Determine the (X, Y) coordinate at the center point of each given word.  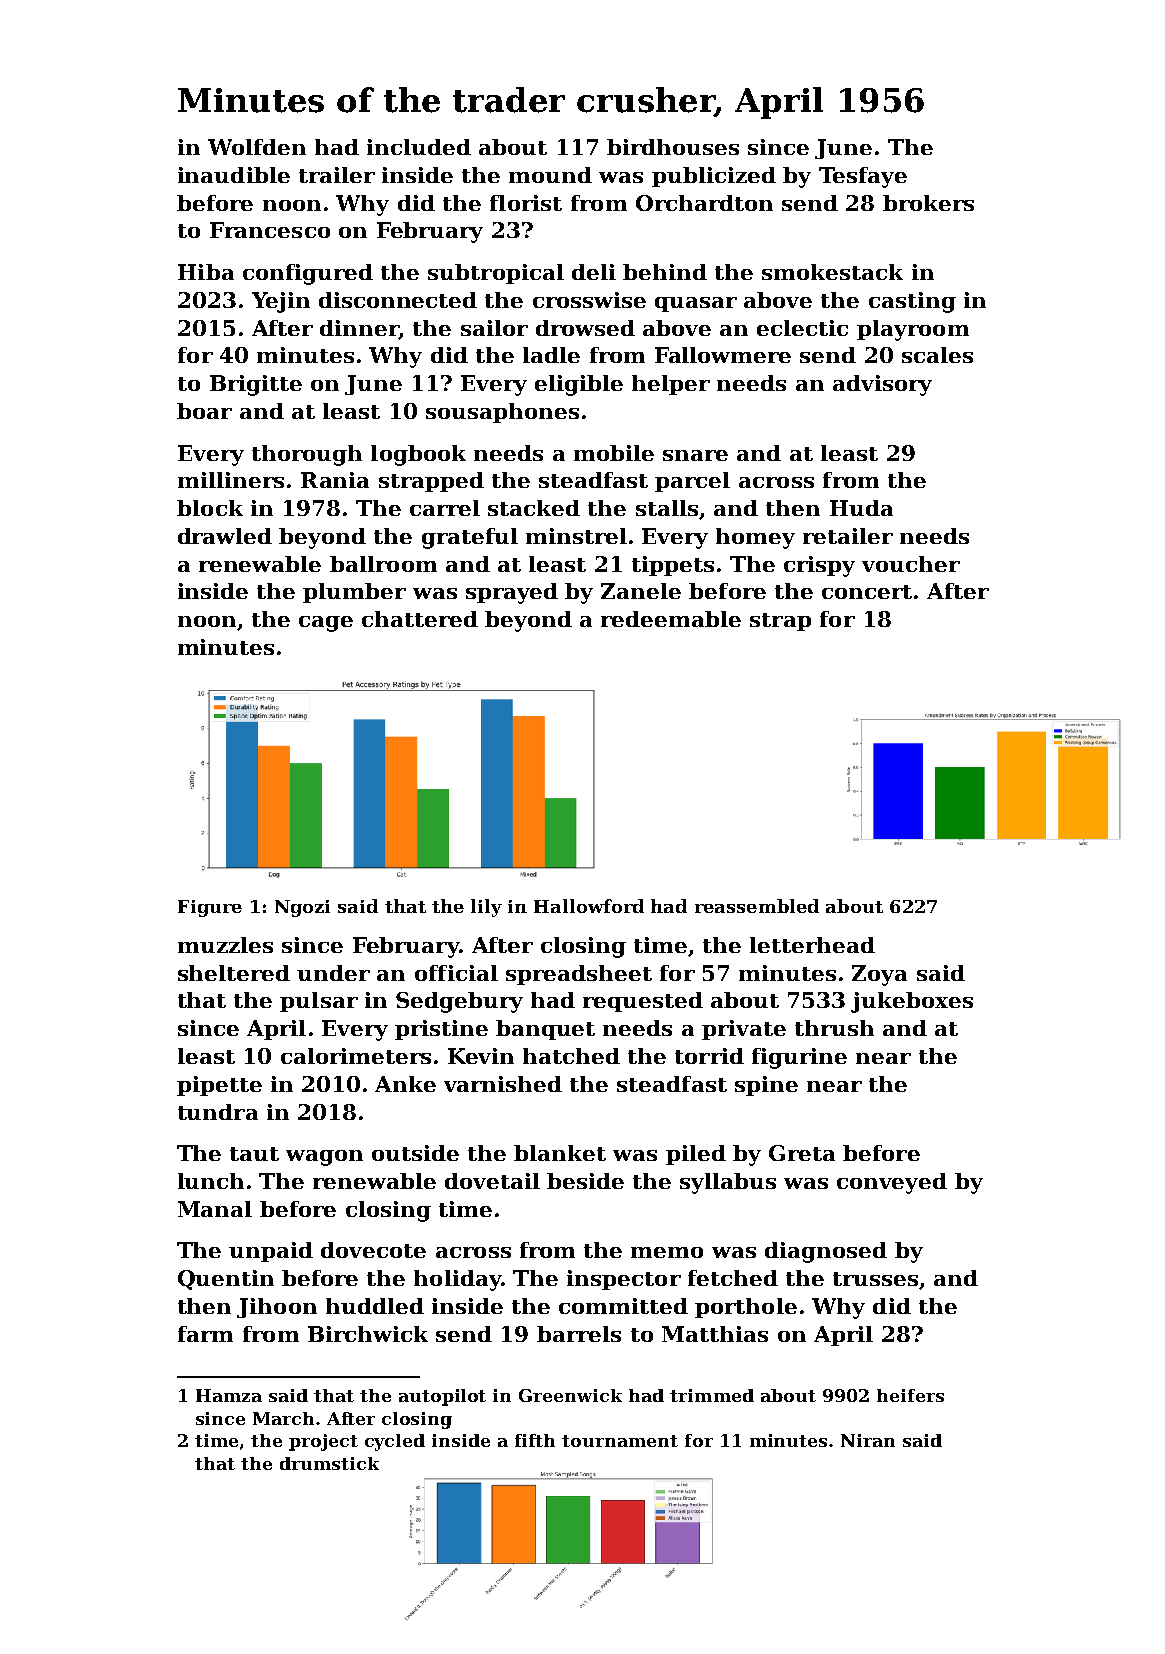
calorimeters (356, 1056)
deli (594, 272)
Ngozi (302, 908)
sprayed (512, 593)
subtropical (496, 274)
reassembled (757, 906)
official (456, 973)
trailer (337, 175)
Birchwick (368, 1334)
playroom (913, 330)
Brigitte (256, 385)
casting (912, 302)
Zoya (879, 975)
